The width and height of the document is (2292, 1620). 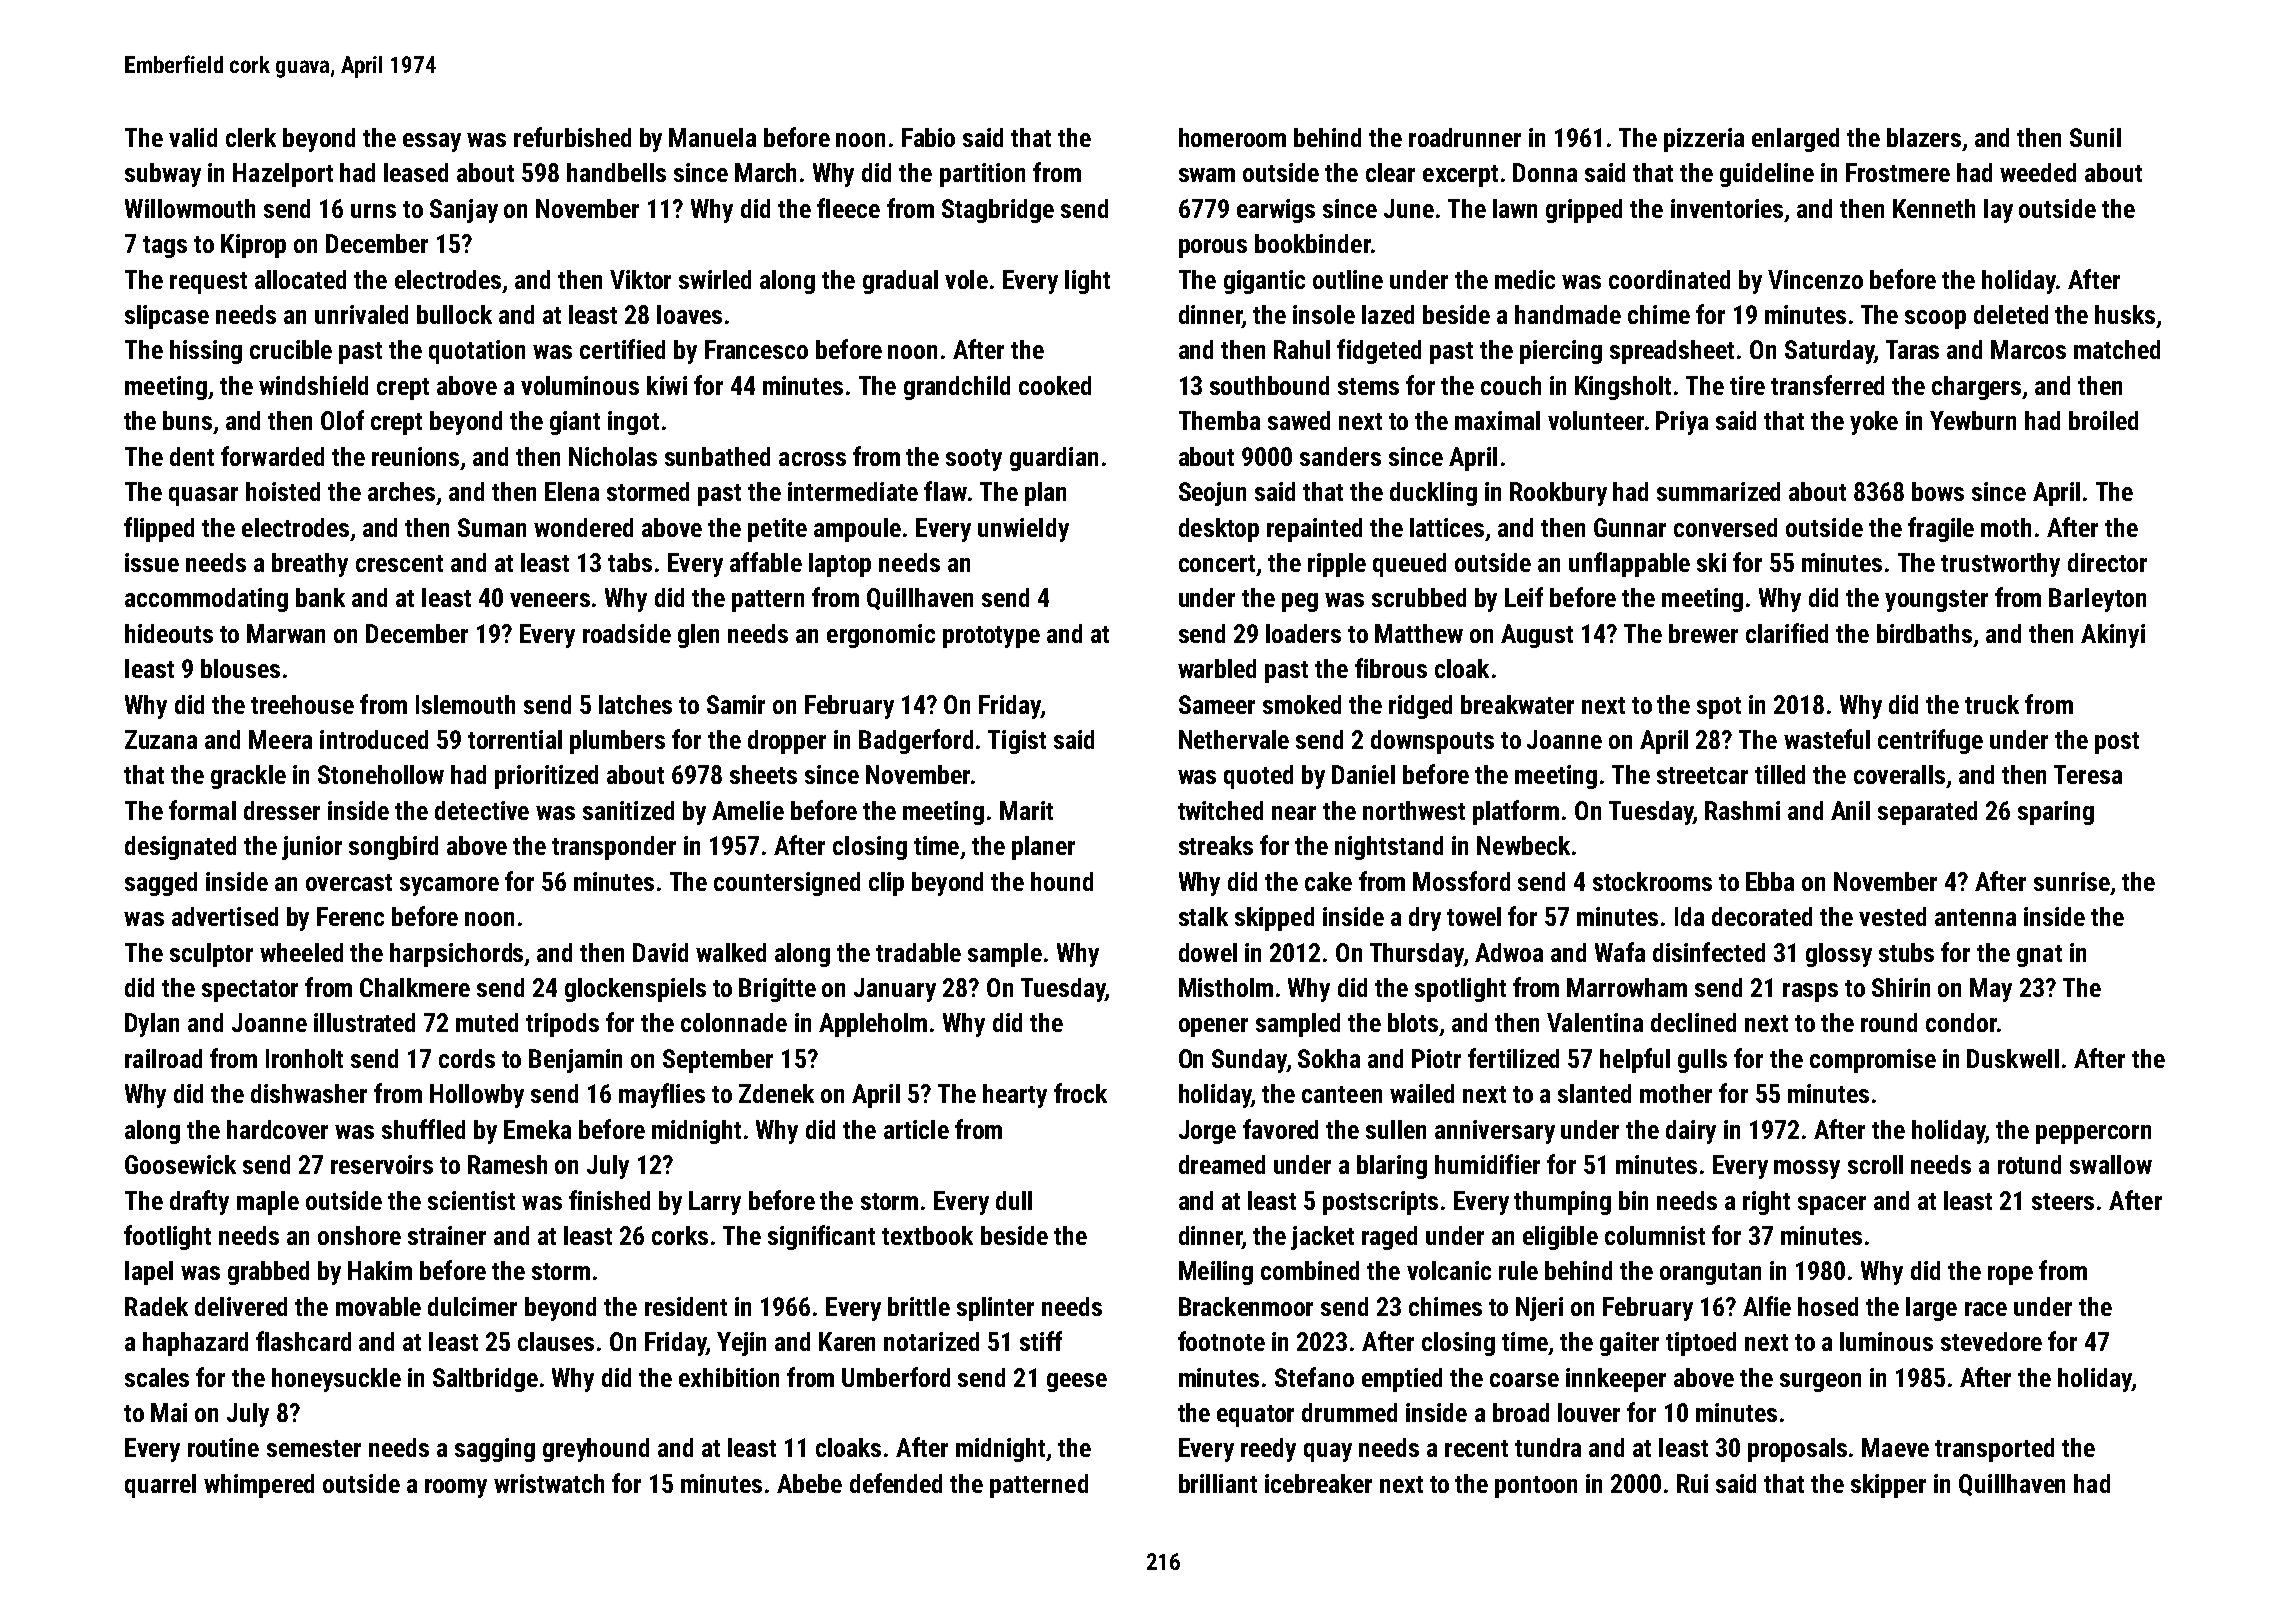 I want to click on Sunil, so click(x=2095, y=137).
